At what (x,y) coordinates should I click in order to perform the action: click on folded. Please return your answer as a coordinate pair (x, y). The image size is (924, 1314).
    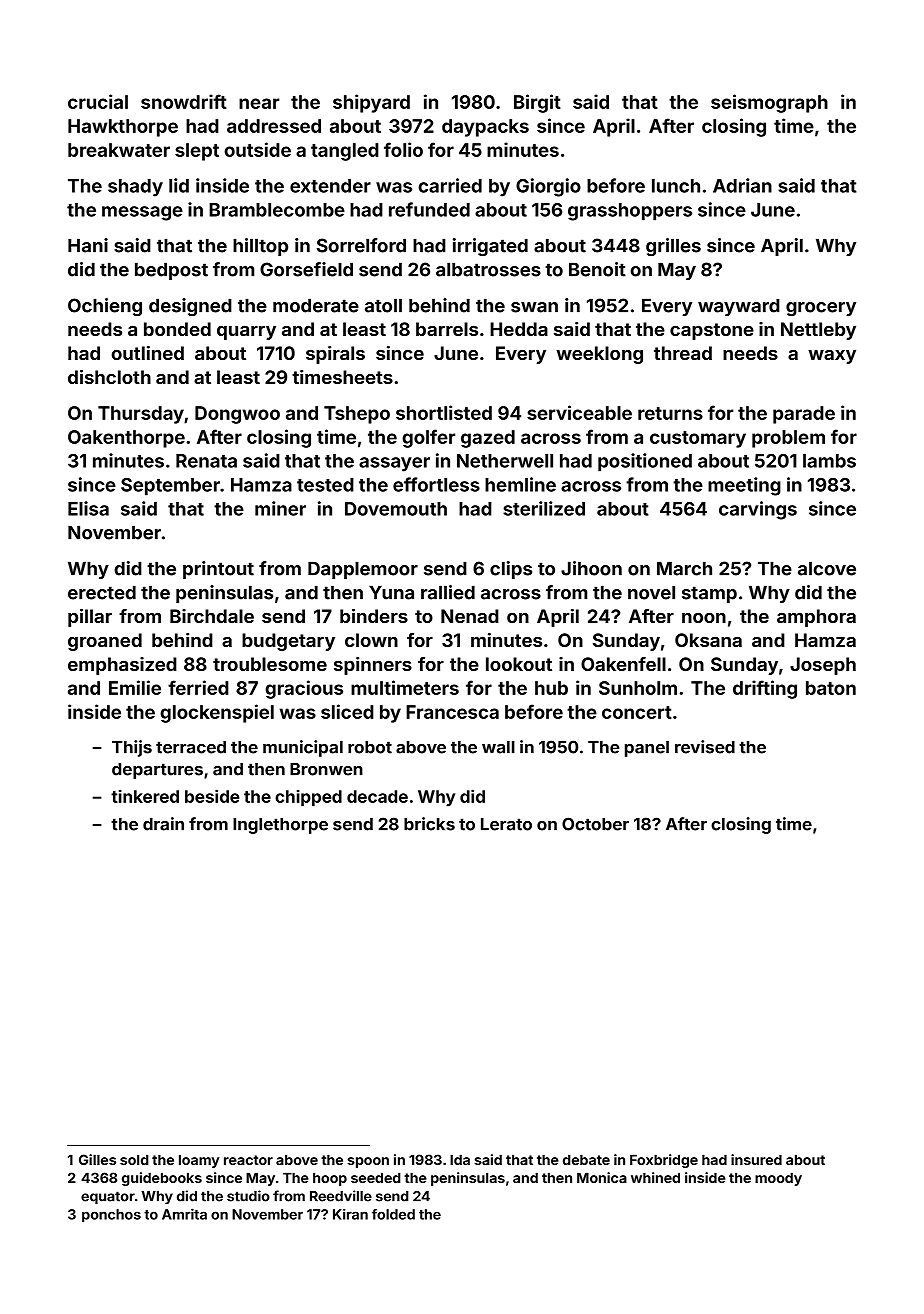
    Looking at the image, I should click on (393, 1214).
